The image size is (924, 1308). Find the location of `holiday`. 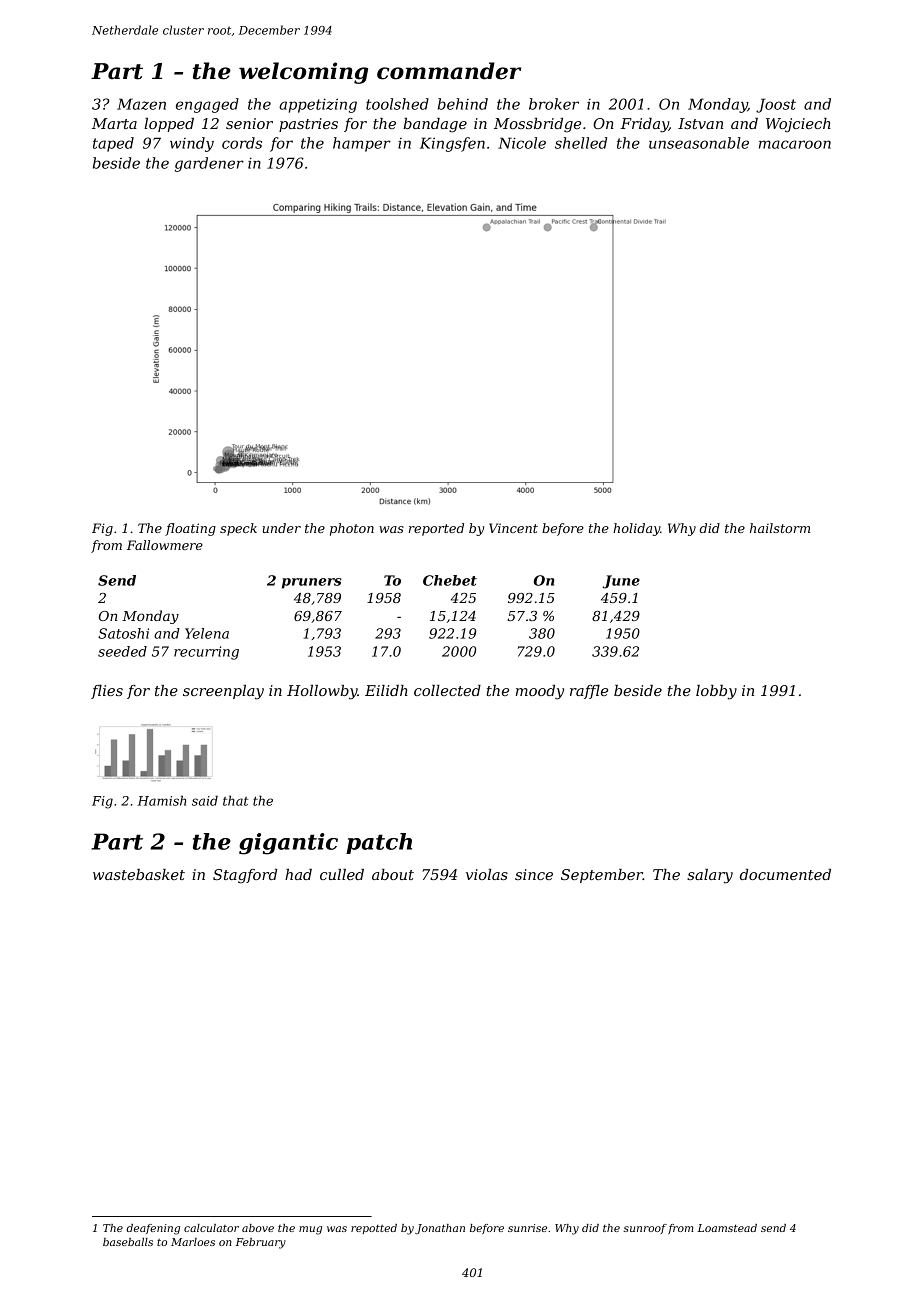

holiday is located at coordinates (636, 529).
